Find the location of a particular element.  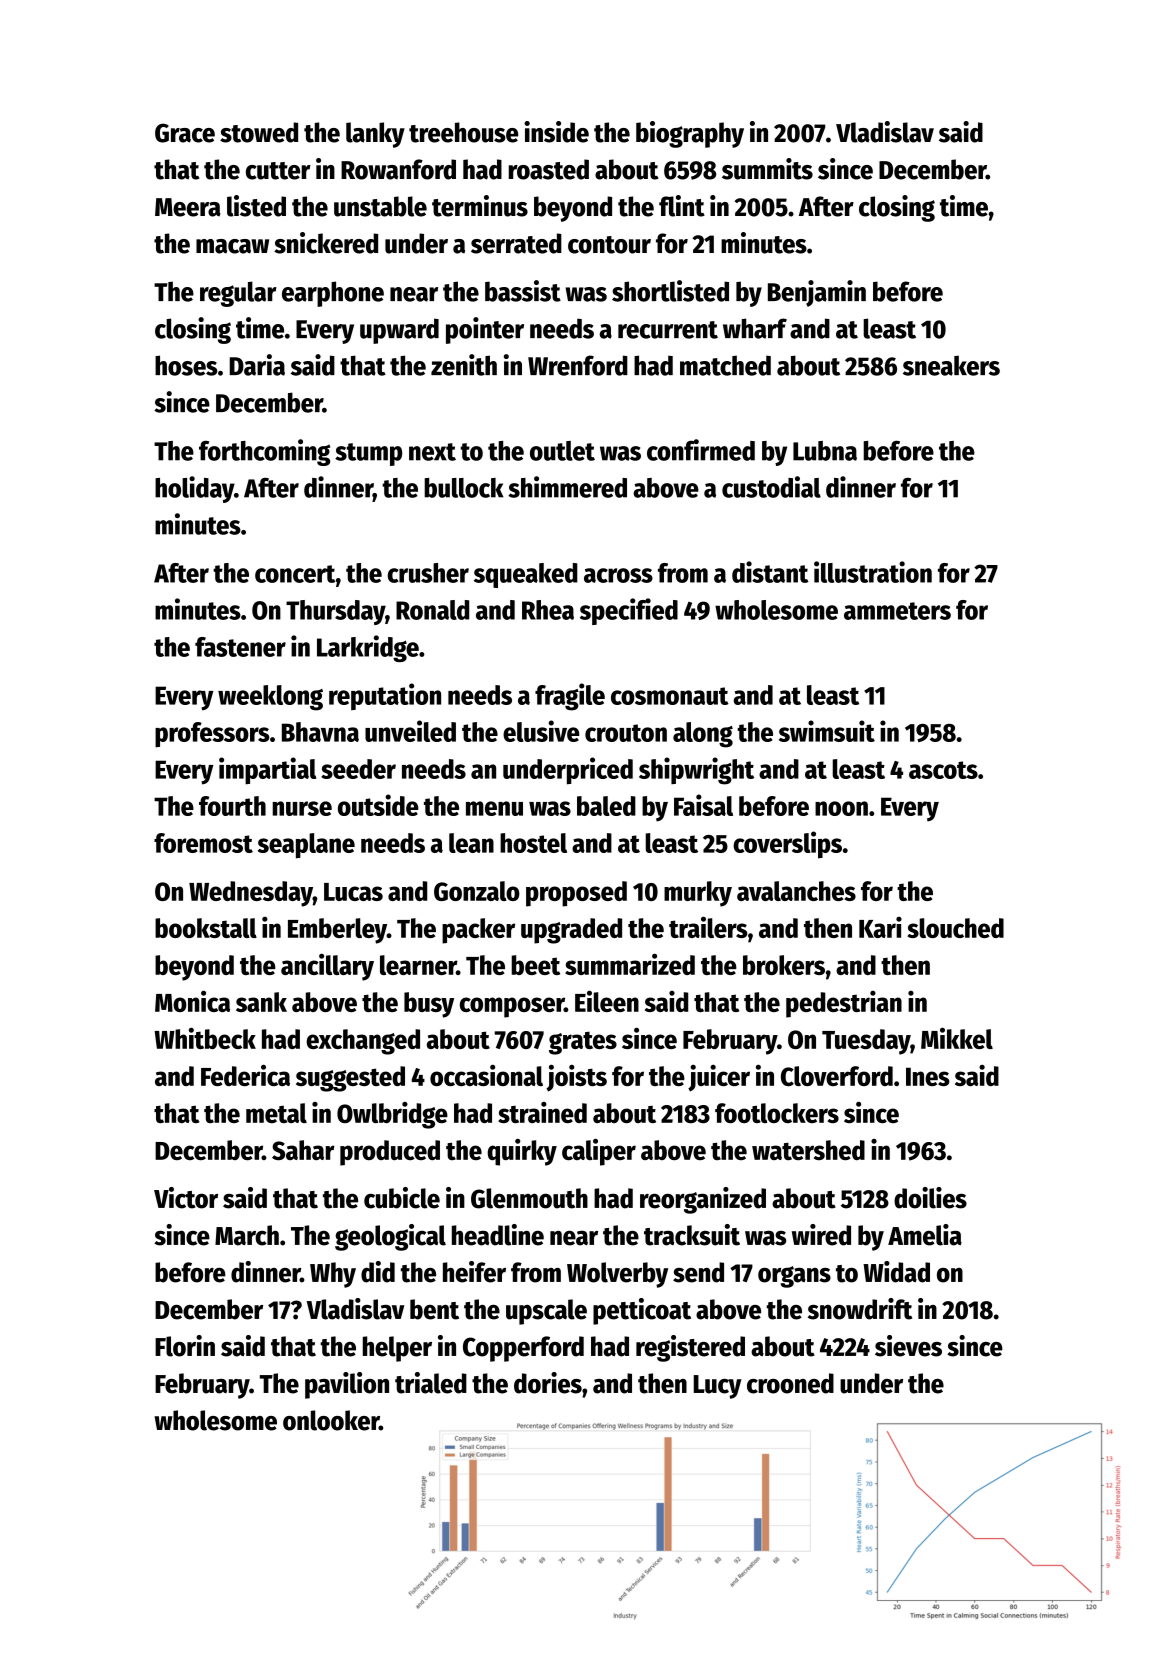

terminus is located at coordinates (480, 206).
